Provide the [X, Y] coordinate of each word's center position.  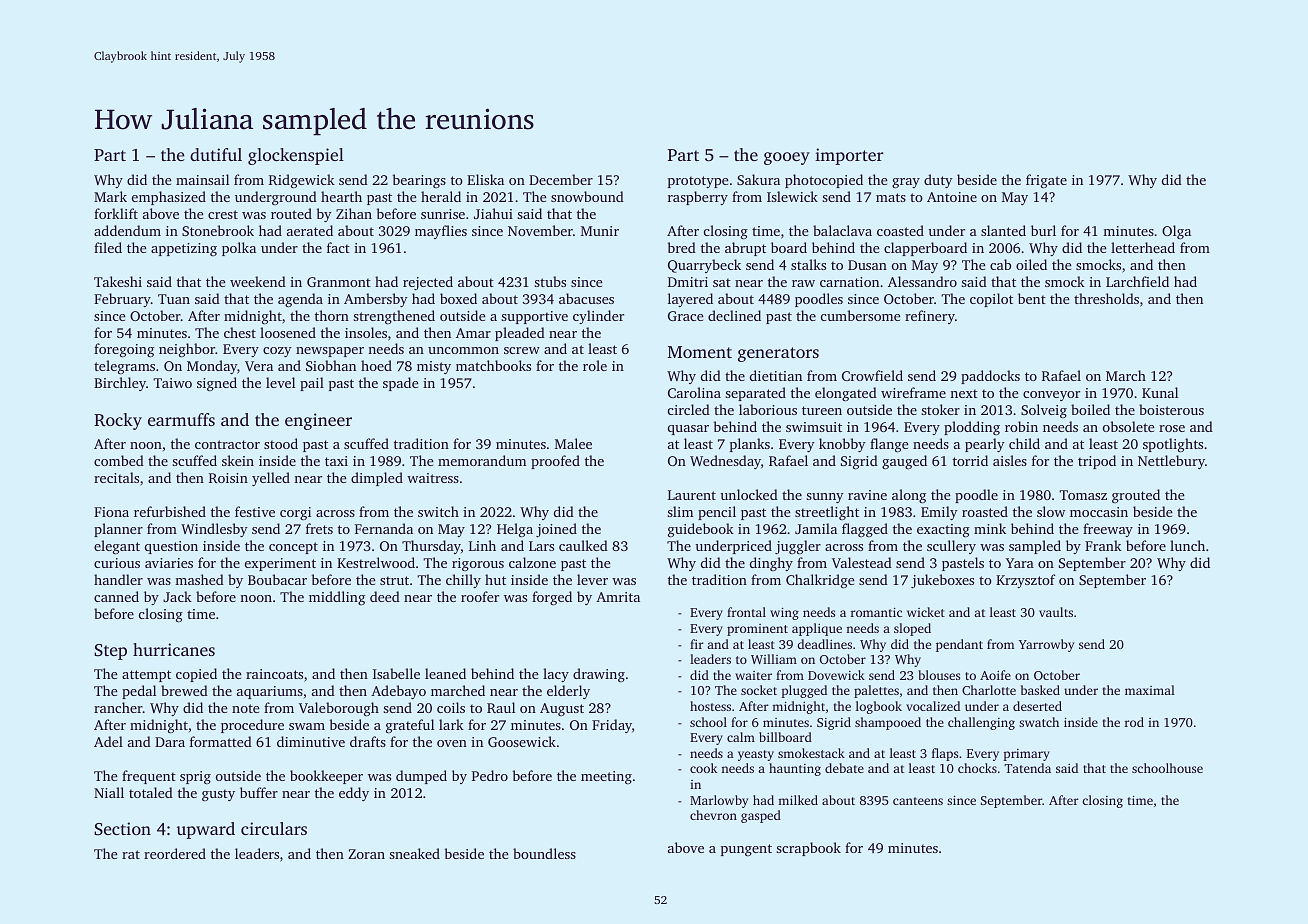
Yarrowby [1046, 645]
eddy [354, 794]
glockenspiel [296, 156]
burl [1043, 230]
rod [1134, 722]
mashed [199, 579]
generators [778, 354]
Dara [170, 742]
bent [1032, 298]
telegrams [124, 367]
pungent [746, 850]
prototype [698, 182]
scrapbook [808, 849]
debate [844, 768]
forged [552, 598]
